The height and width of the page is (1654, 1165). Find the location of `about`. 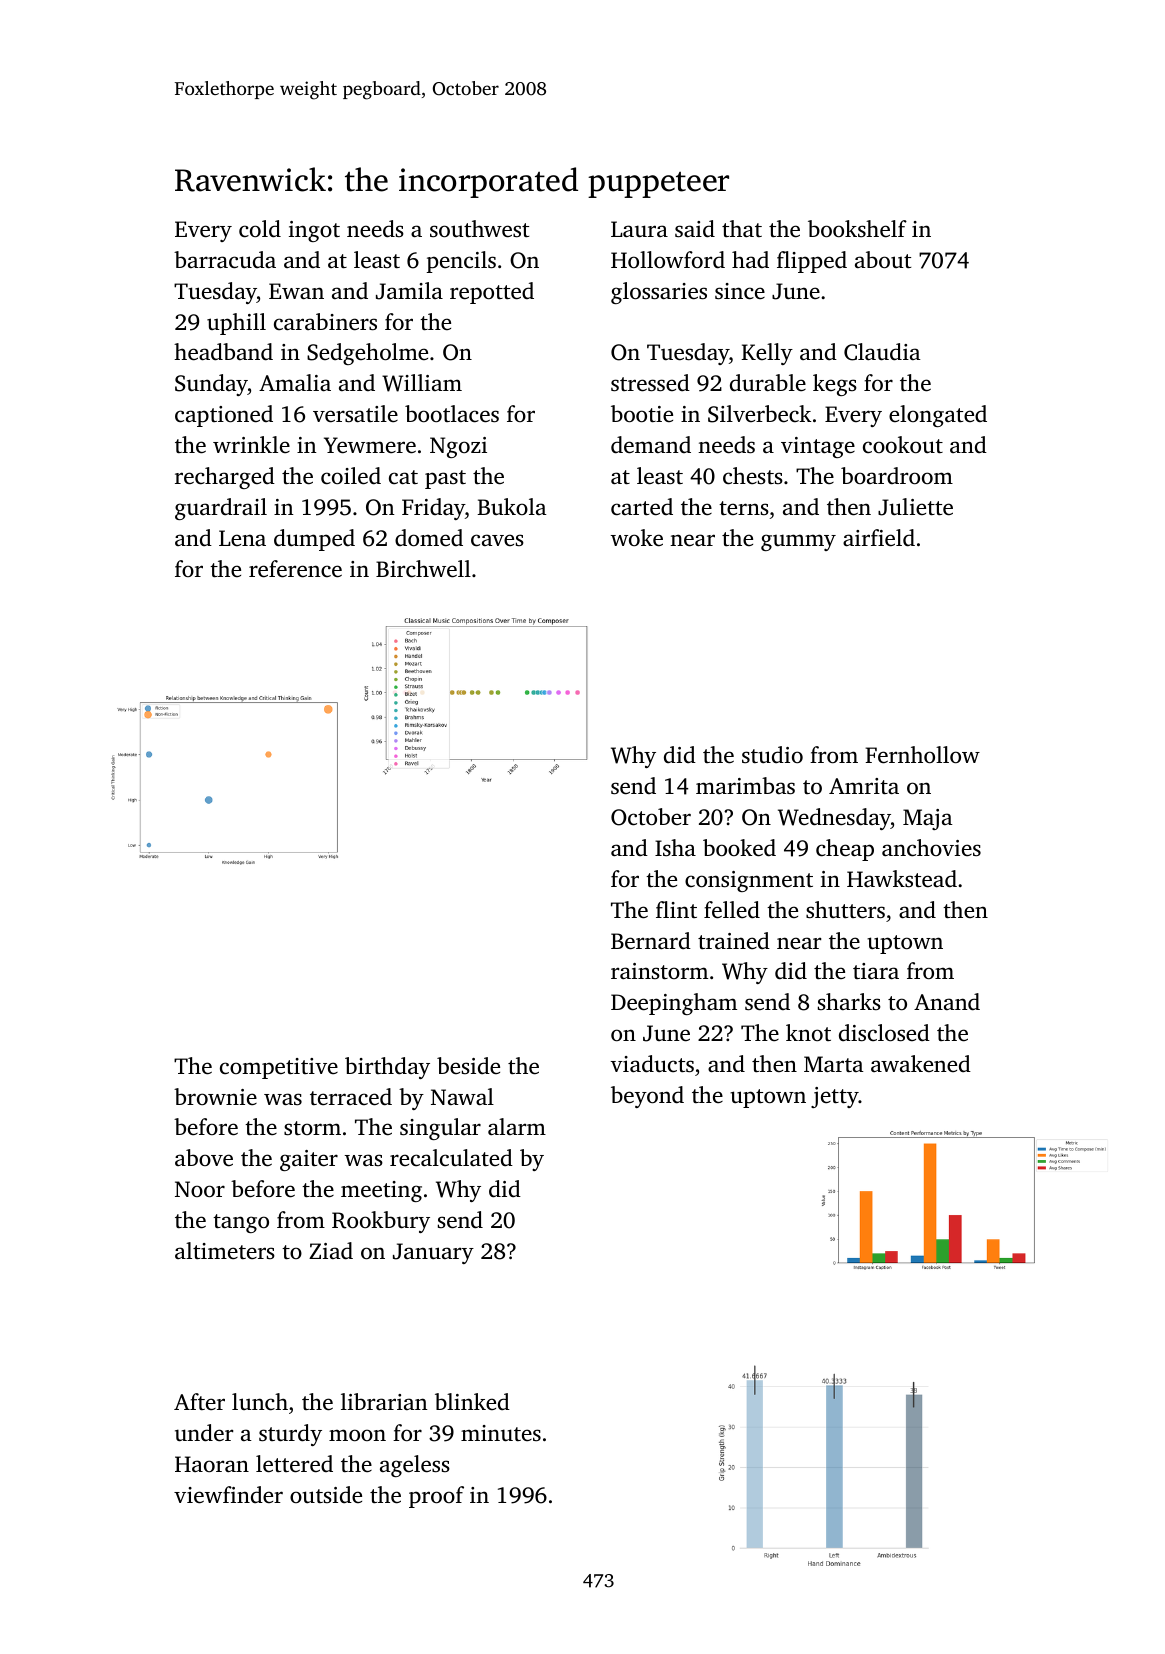

about is located at coordinates (883, 260).
